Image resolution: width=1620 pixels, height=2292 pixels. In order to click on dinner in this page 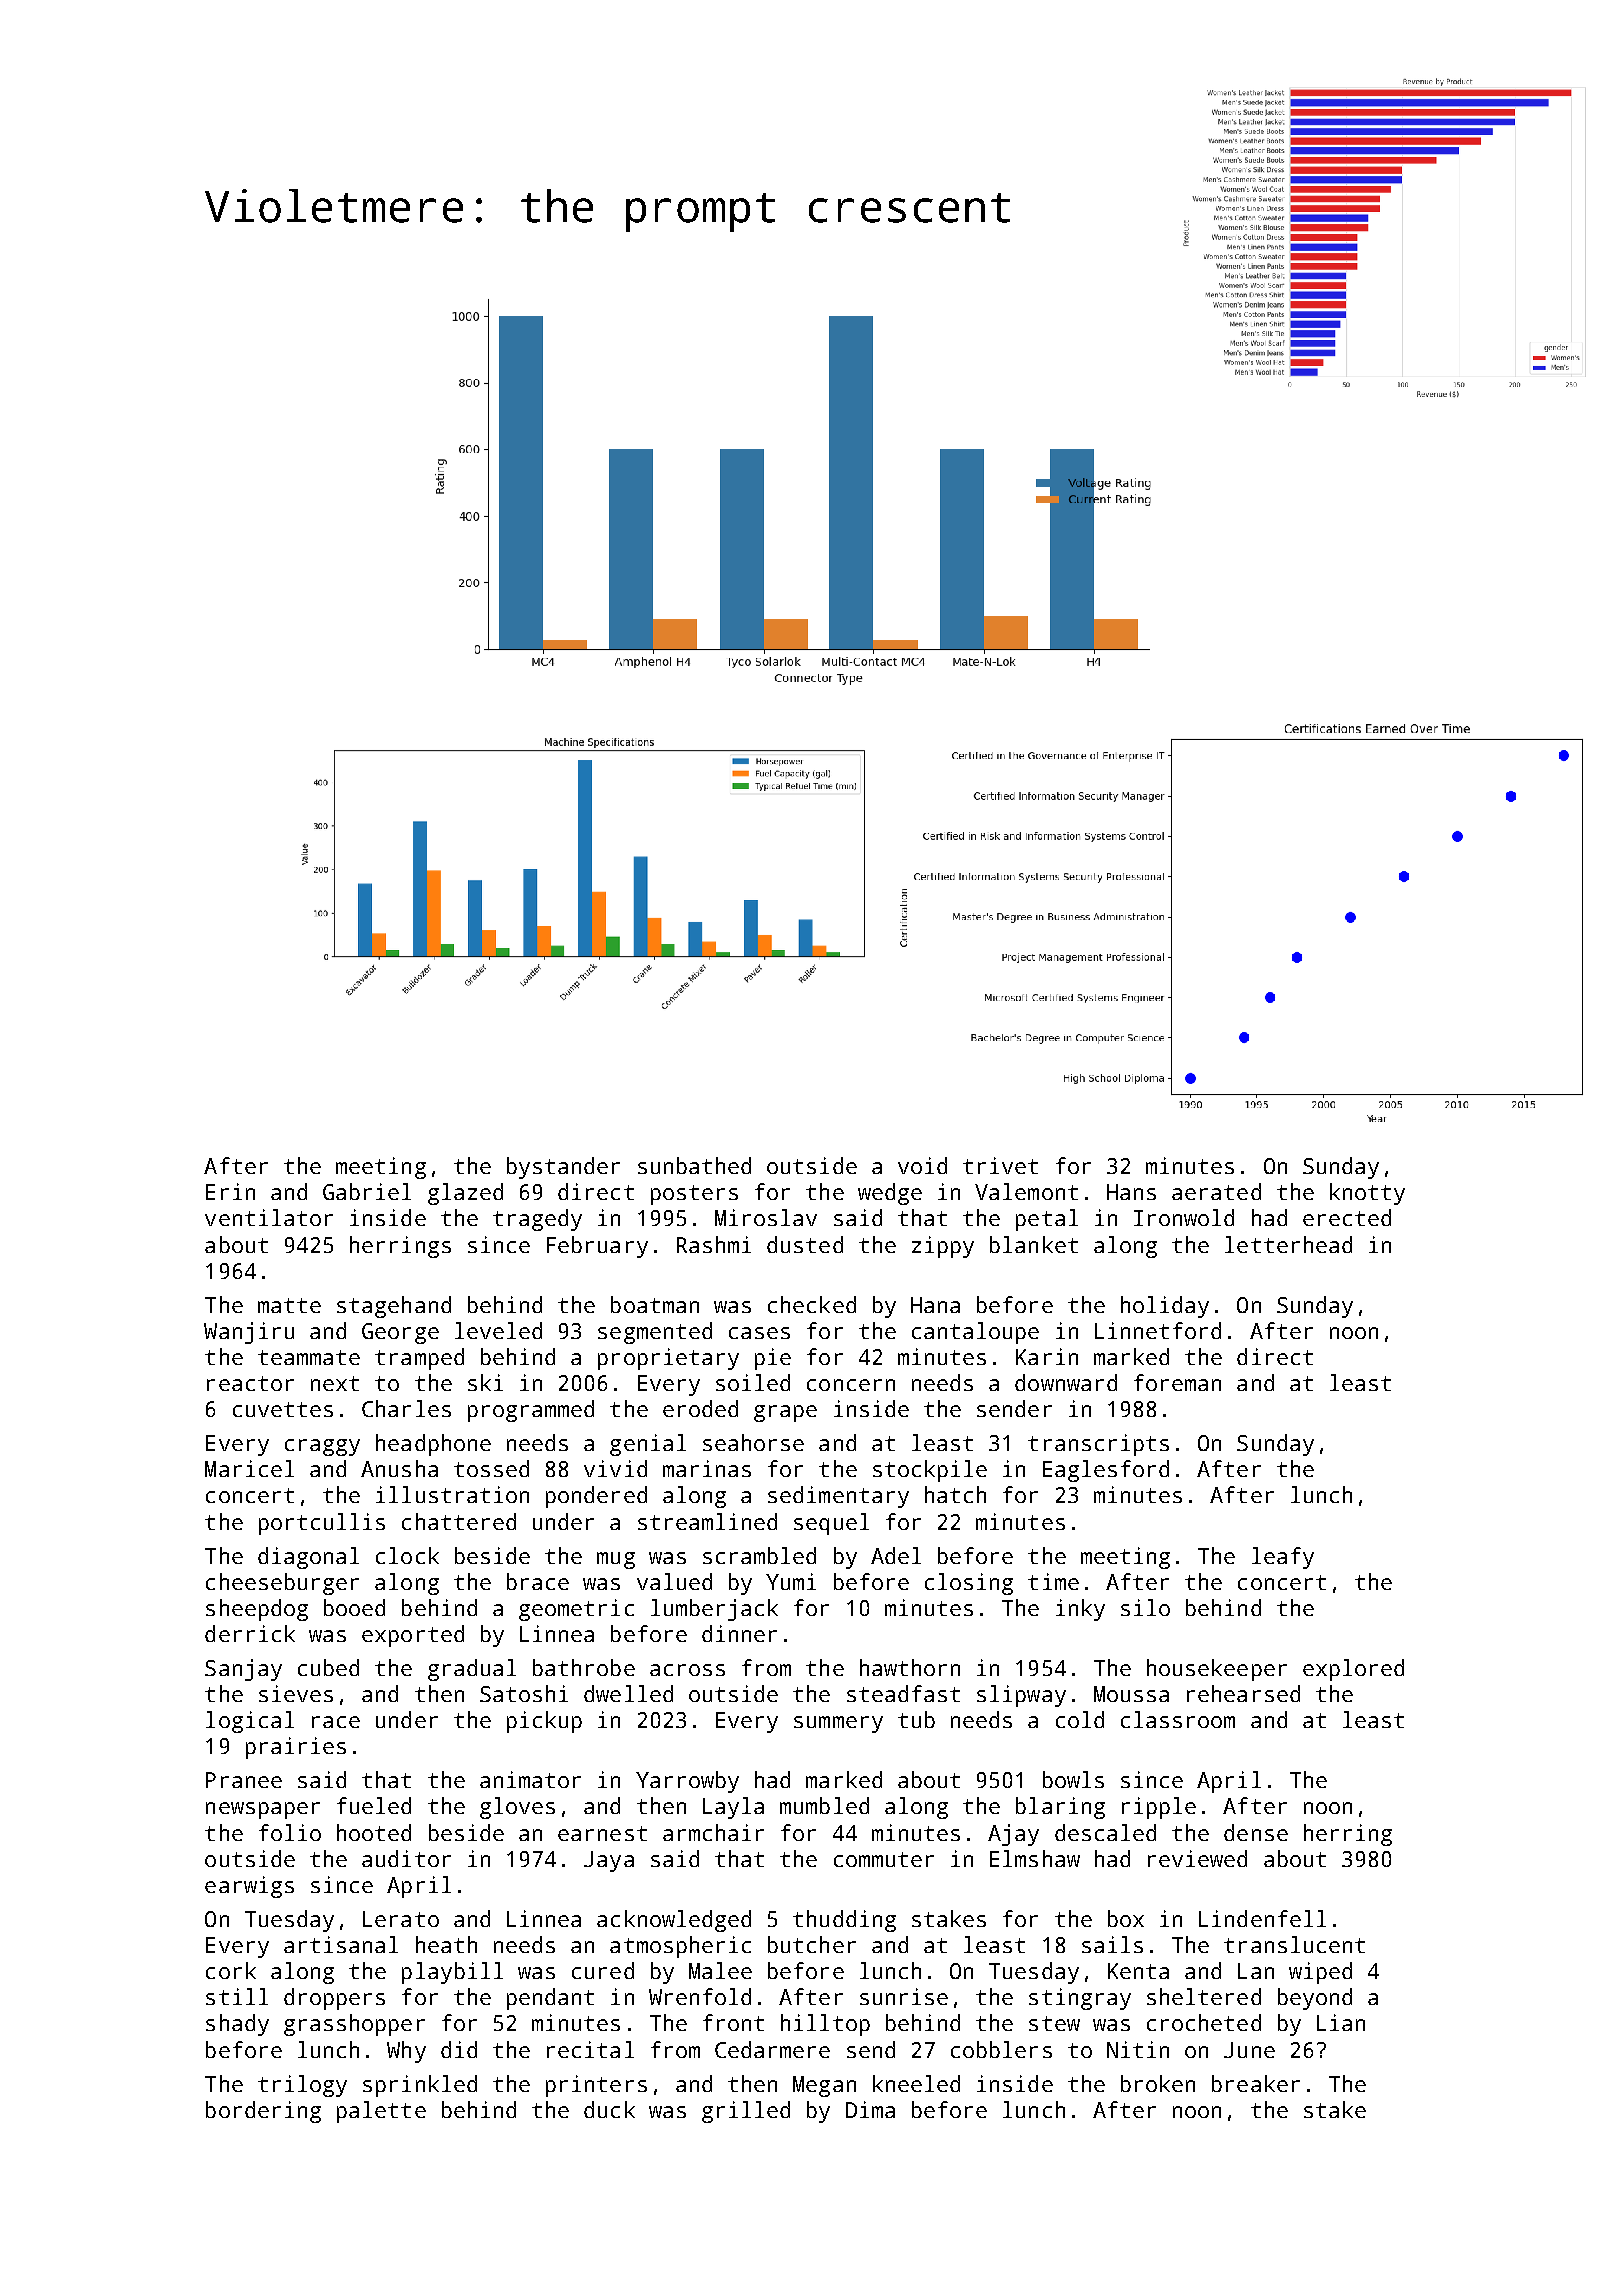, I will do `click(739, 1633)`.
